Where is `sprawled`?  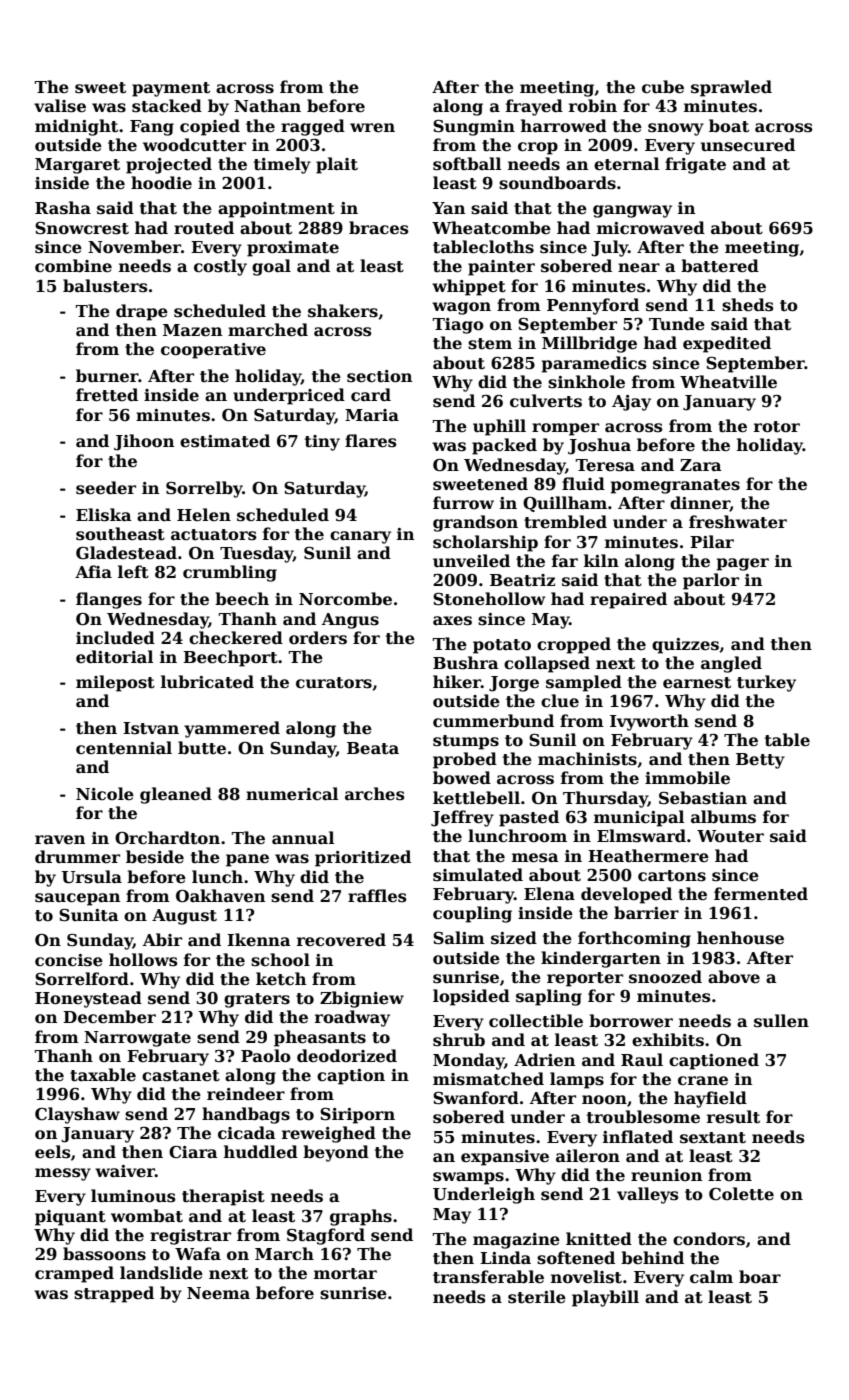
sprawled is located at coordinates (731, 88).
